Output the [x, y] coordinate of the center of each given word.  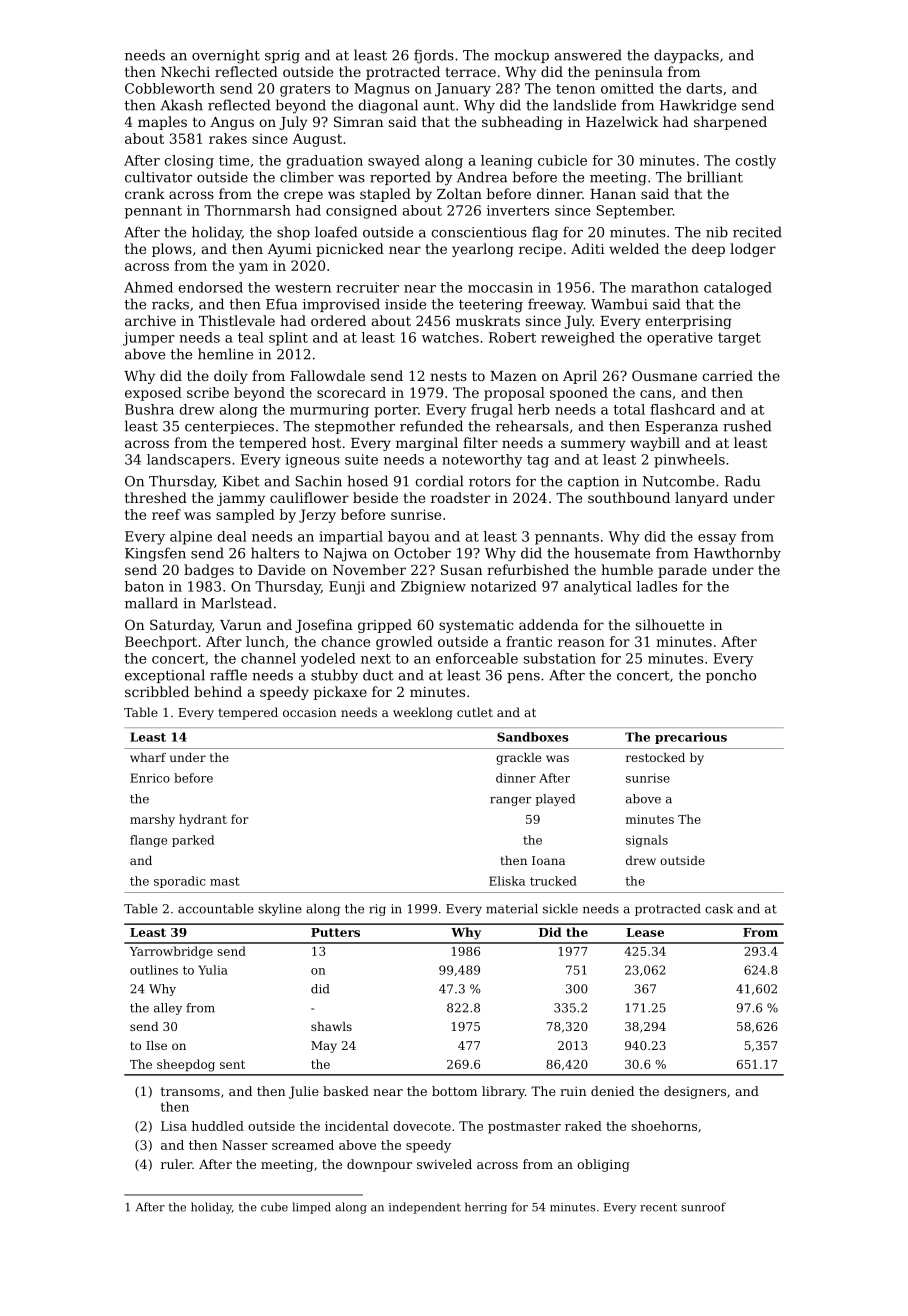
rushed [747, 426]
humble [627, 569]
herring [486, 1208]
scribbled [157, 691]
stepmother [355, 427]
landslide [584, 105]
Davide [281, 569]
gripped [385, 626]
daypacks [686, 56]
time [234, 160]
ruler [176, 1164]
